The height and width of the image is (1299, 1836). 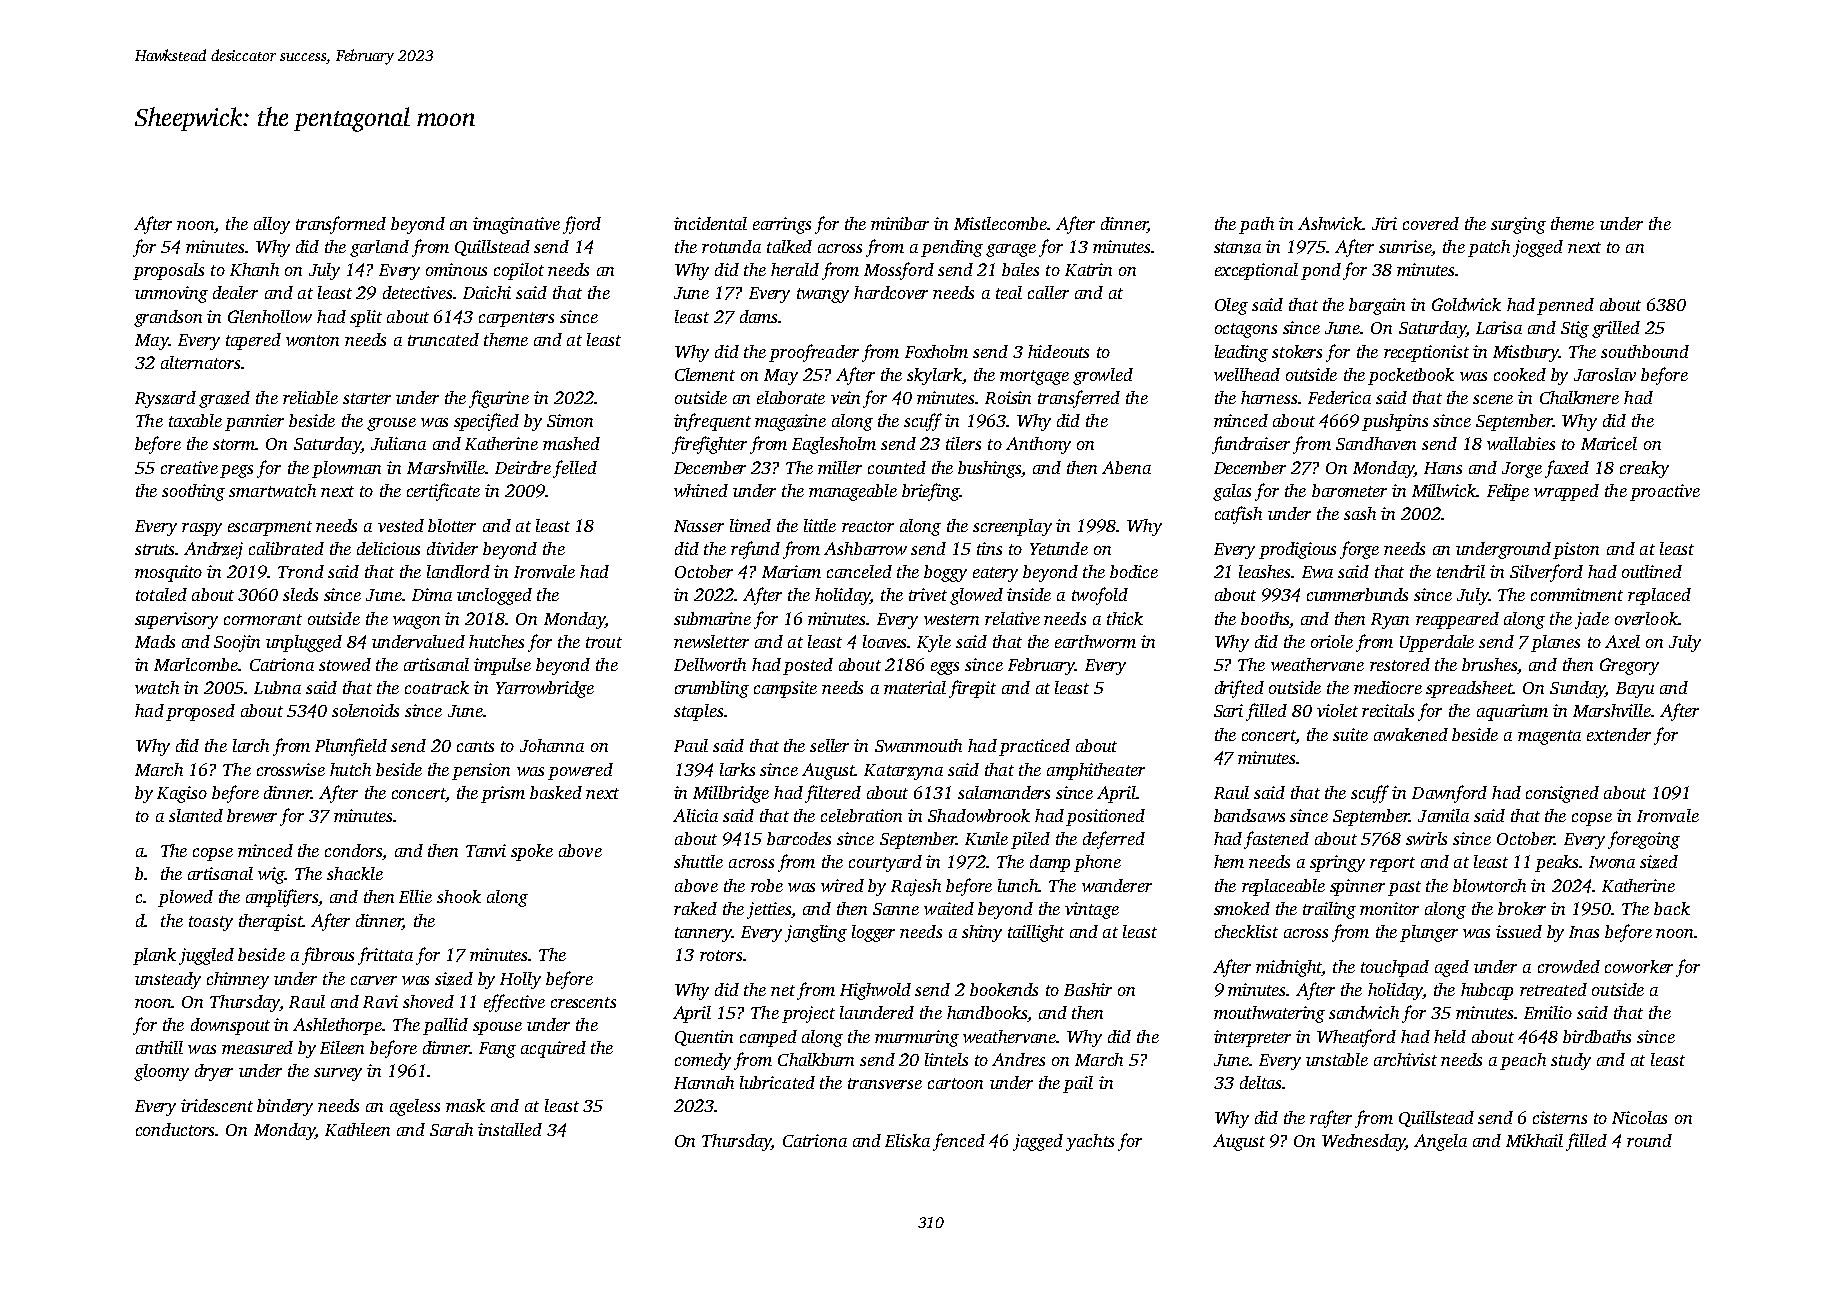 What do you see at coordinates (237, 643) in the image?
I see `Soojin` at bounding box center [237, 643].
